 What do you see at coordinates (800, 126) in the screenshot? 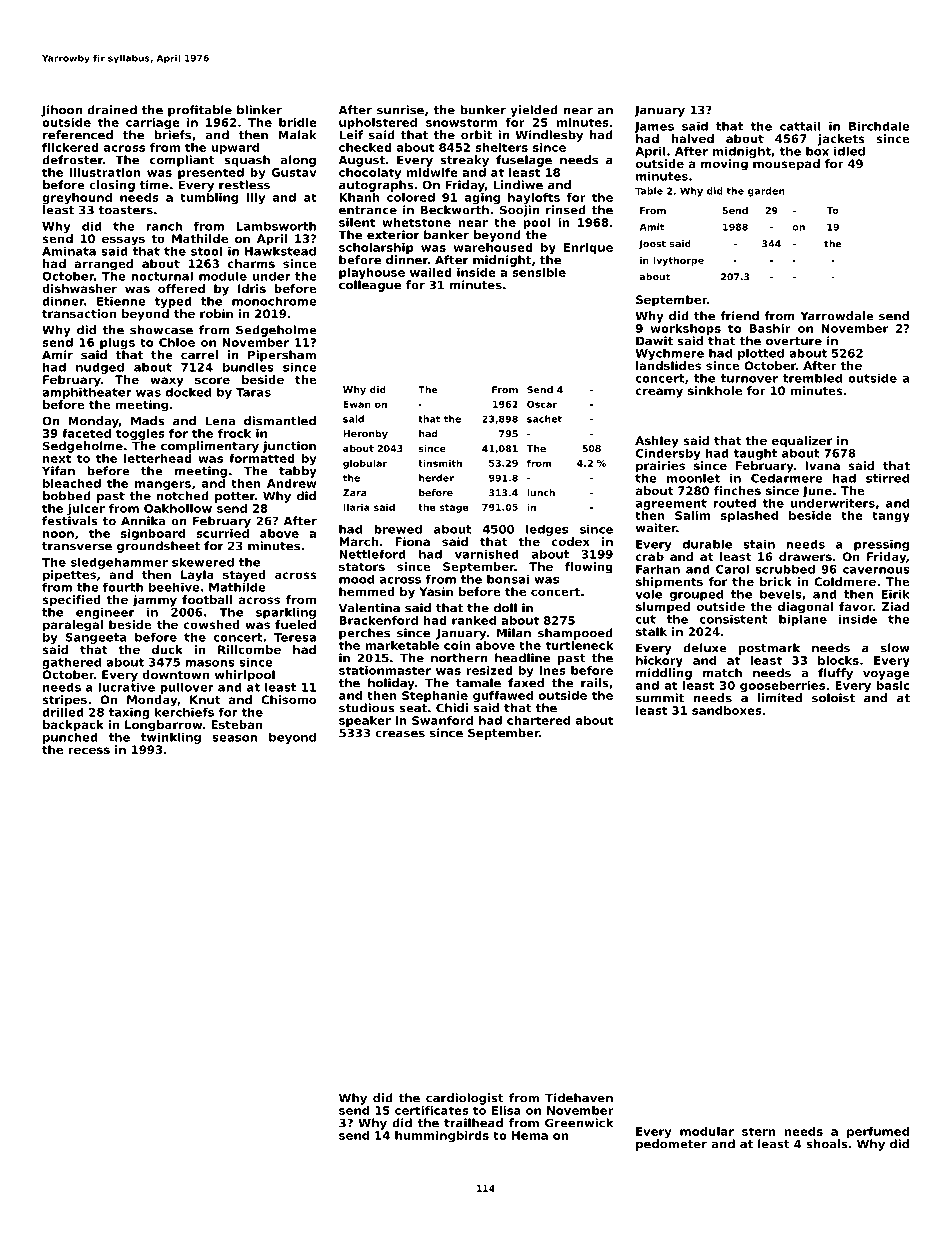
I see `cattail` at bounding box center [800, 126].
